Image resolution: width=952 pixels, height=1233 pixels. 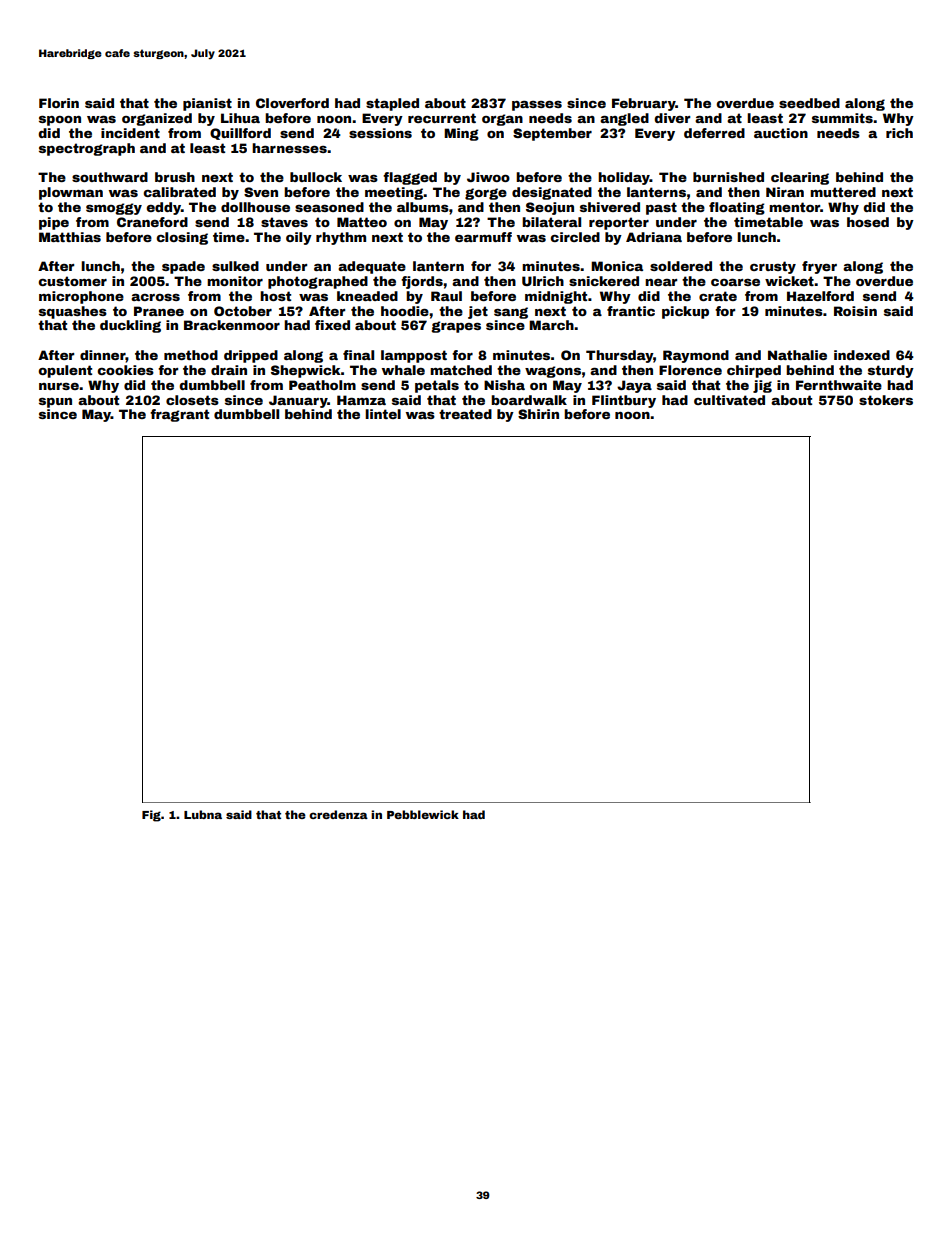 What do you see at coordinates (729, 400) in the screenshot?
I see `cultivated` at bounding box center [729, 400].
